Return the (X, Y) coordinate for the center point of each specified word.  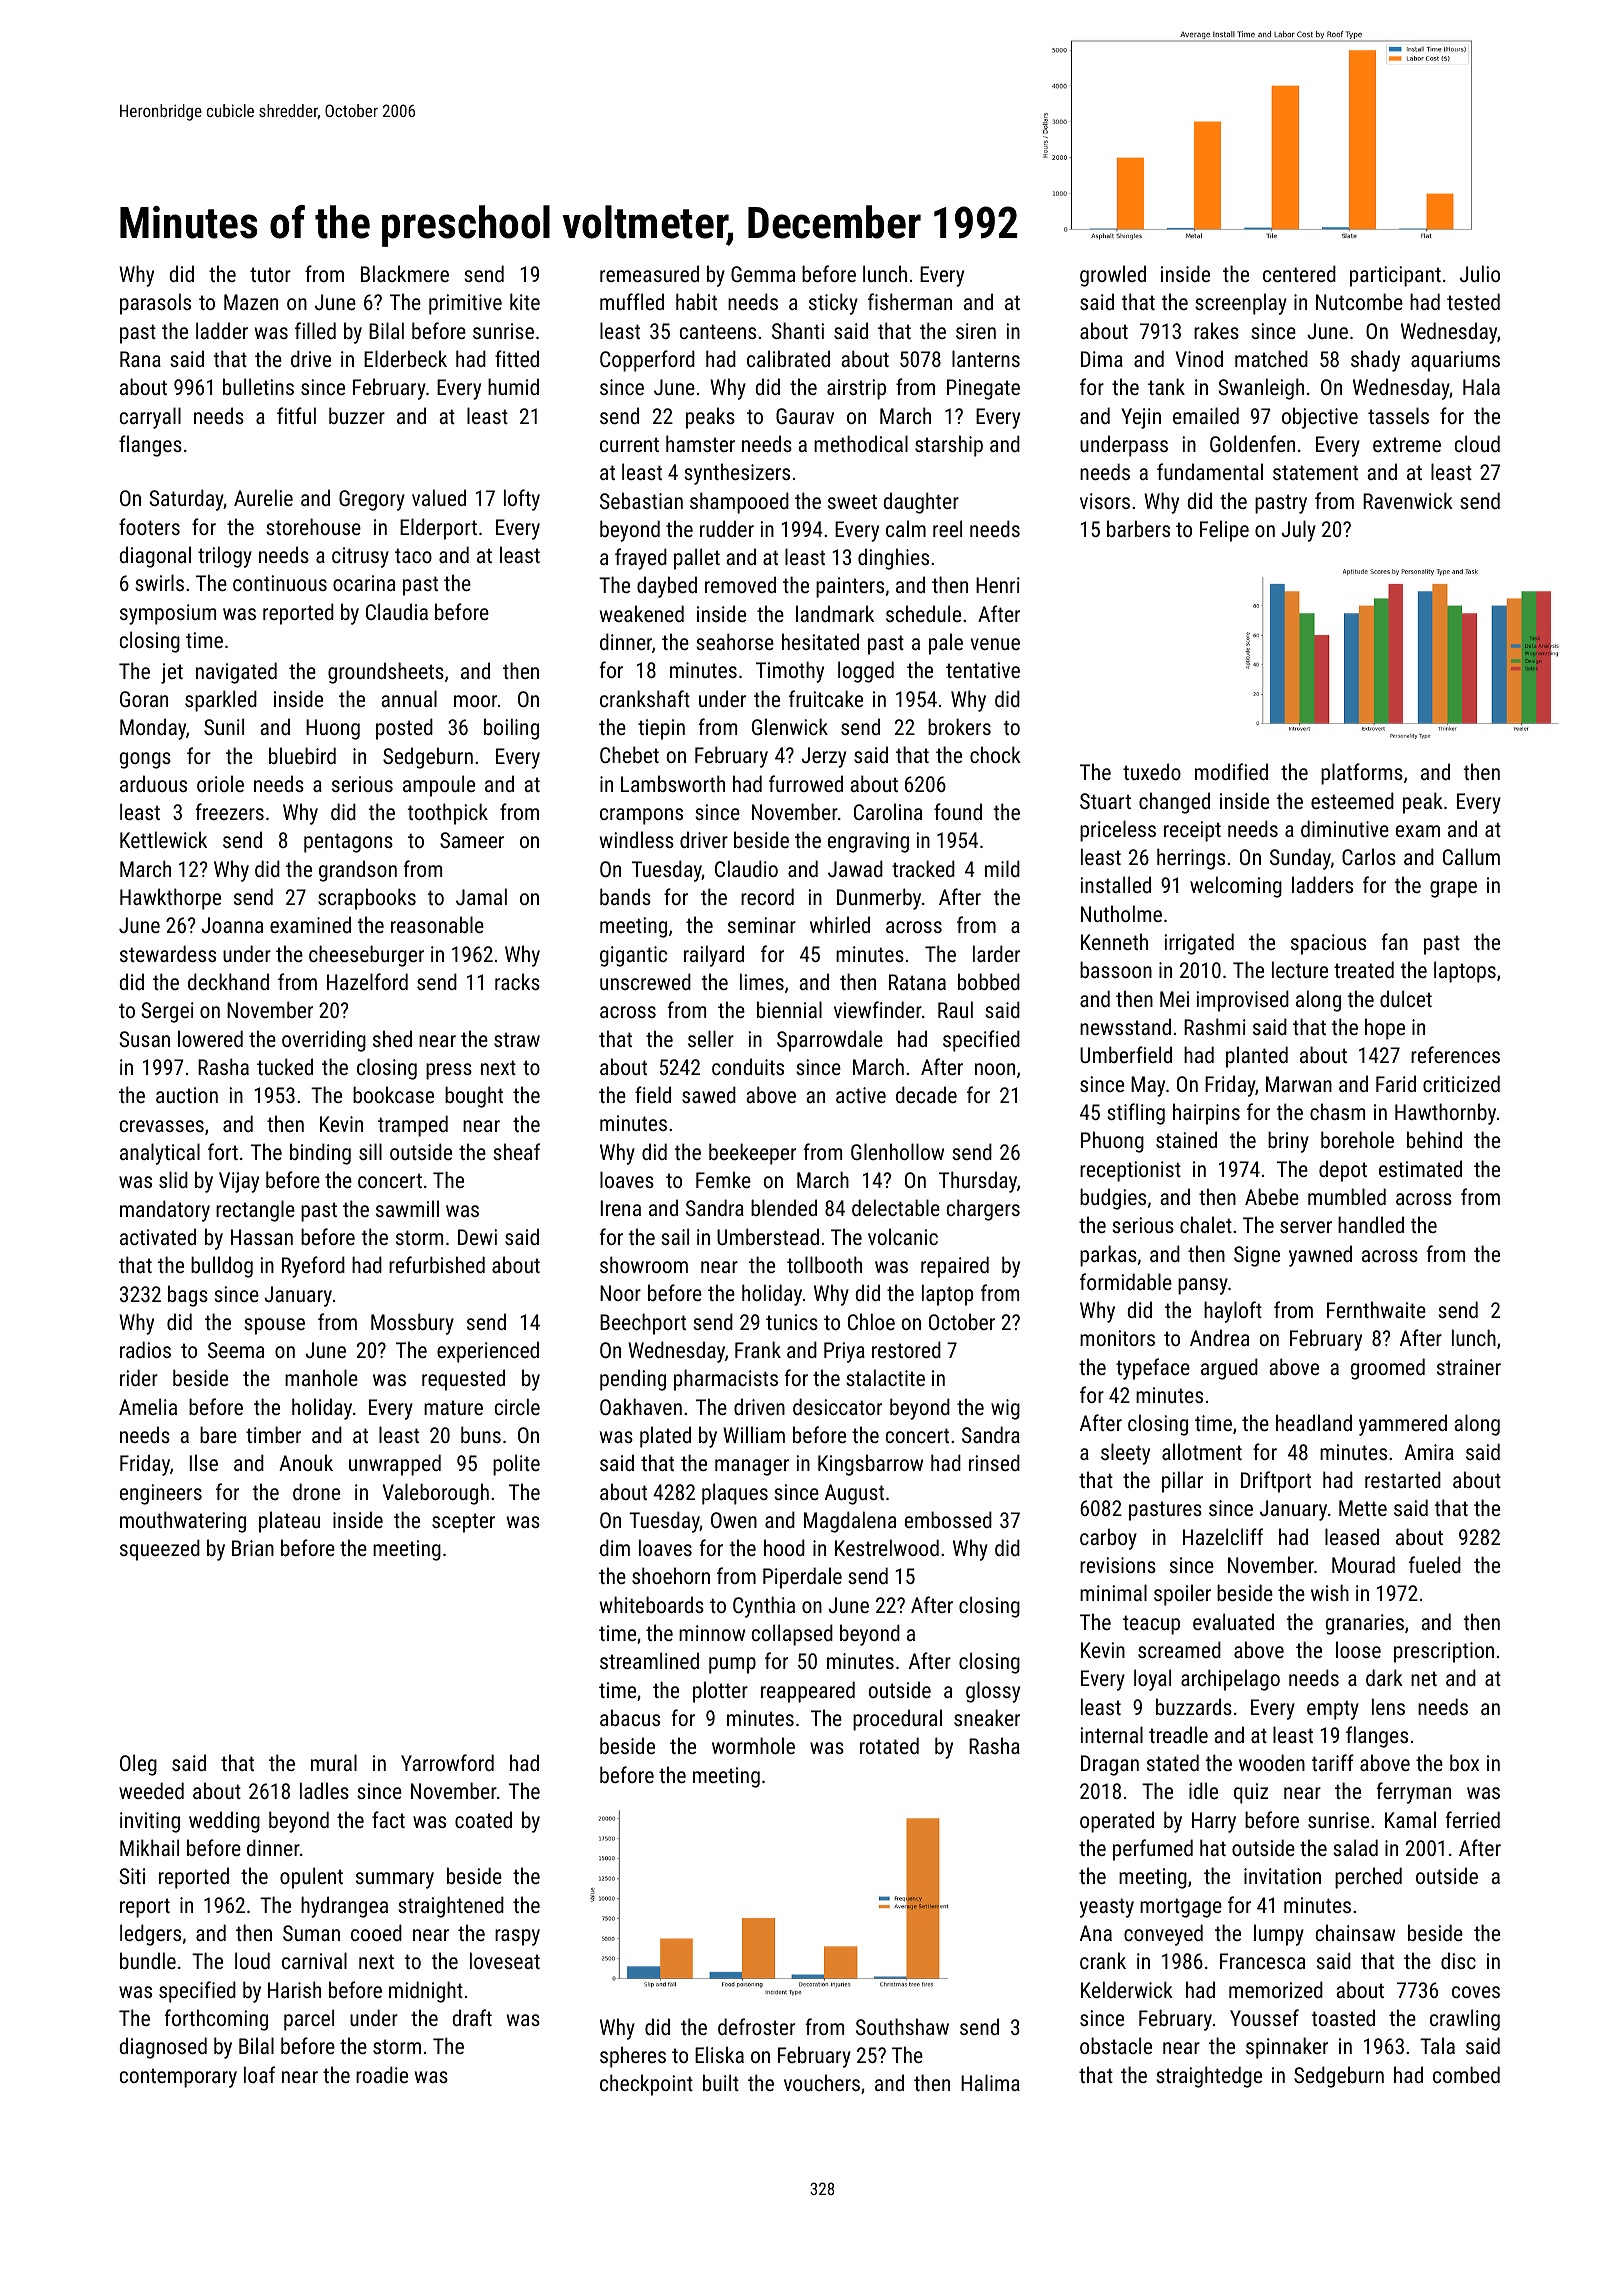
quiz (1251, 1793)
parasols (155, 304)
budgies (1113, 1199)
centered (1299, 273)
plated (665, 1437)
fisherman (910, 301)
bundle (148, 1960)
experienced (488, 1352)
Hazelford (367, 981)
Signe (1257, 1256)
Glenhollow (897, 1151)
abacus (630, 1717)
